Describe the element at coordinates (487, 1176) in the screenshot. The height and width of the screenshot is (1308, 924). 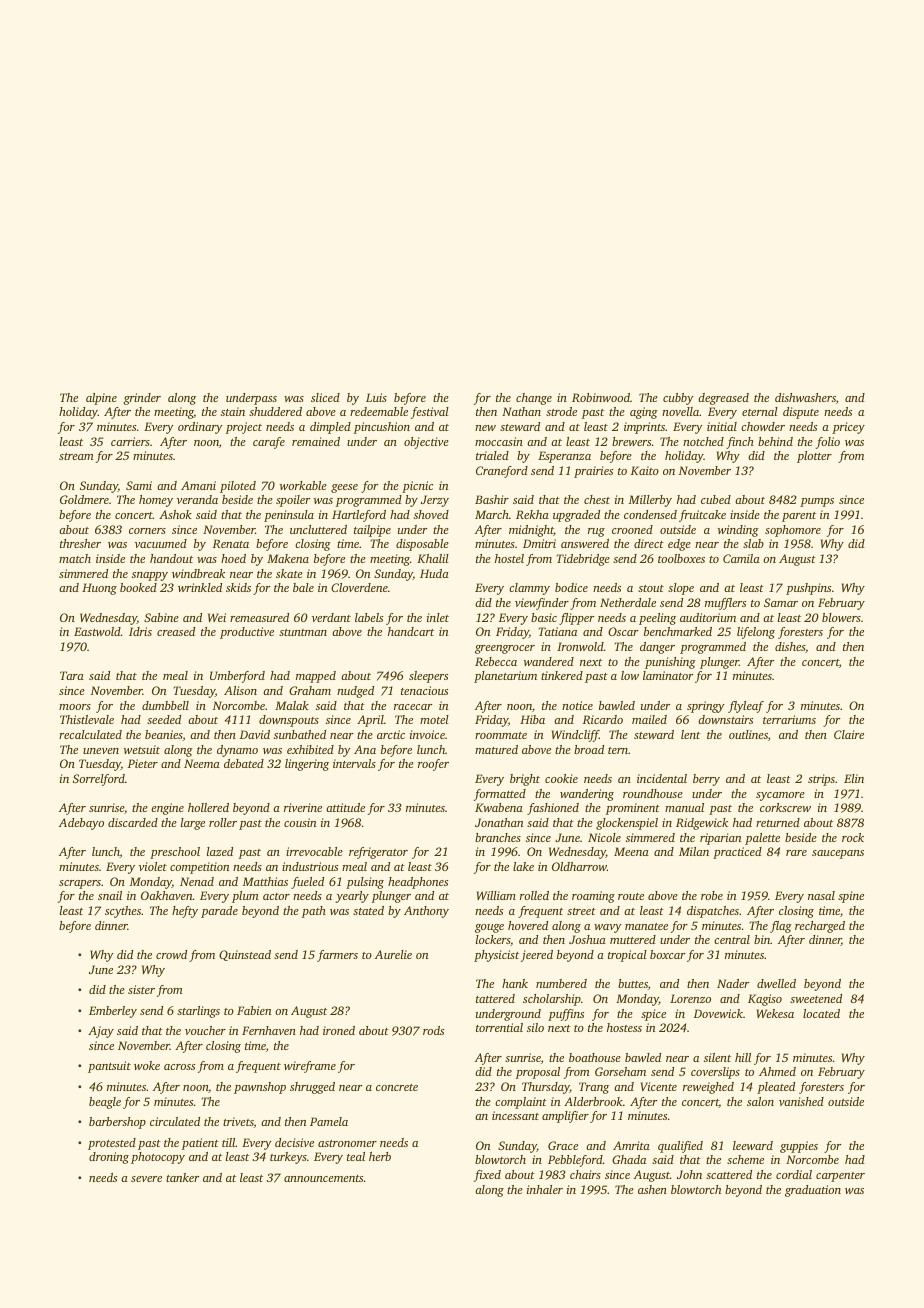
I see `fixed` at that location.
